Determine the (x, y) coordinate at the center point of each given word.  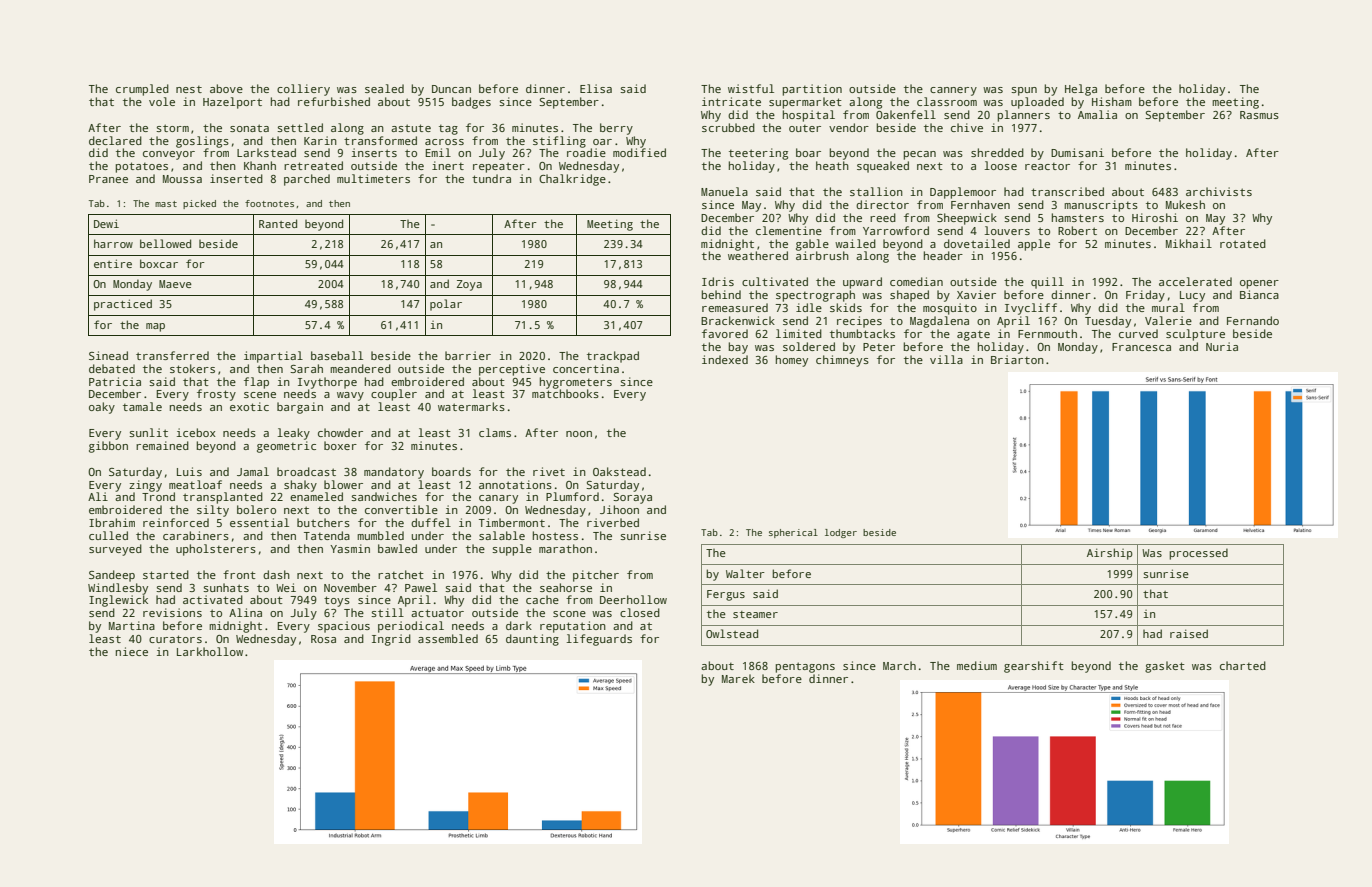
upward (862, 283)
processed (1198, 554)
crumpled (142, 90)
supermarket (805, 103)
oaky (102, 408)
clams (495, 432)
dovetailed (977, 243)
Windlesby (118, 589)
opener (1259, 284)
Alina (245, 612)
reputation (573, 627)
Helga (1081, 90)
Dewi (106, 223)
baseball (337, 355)
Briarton (1017, 359)
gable (812, 245)
